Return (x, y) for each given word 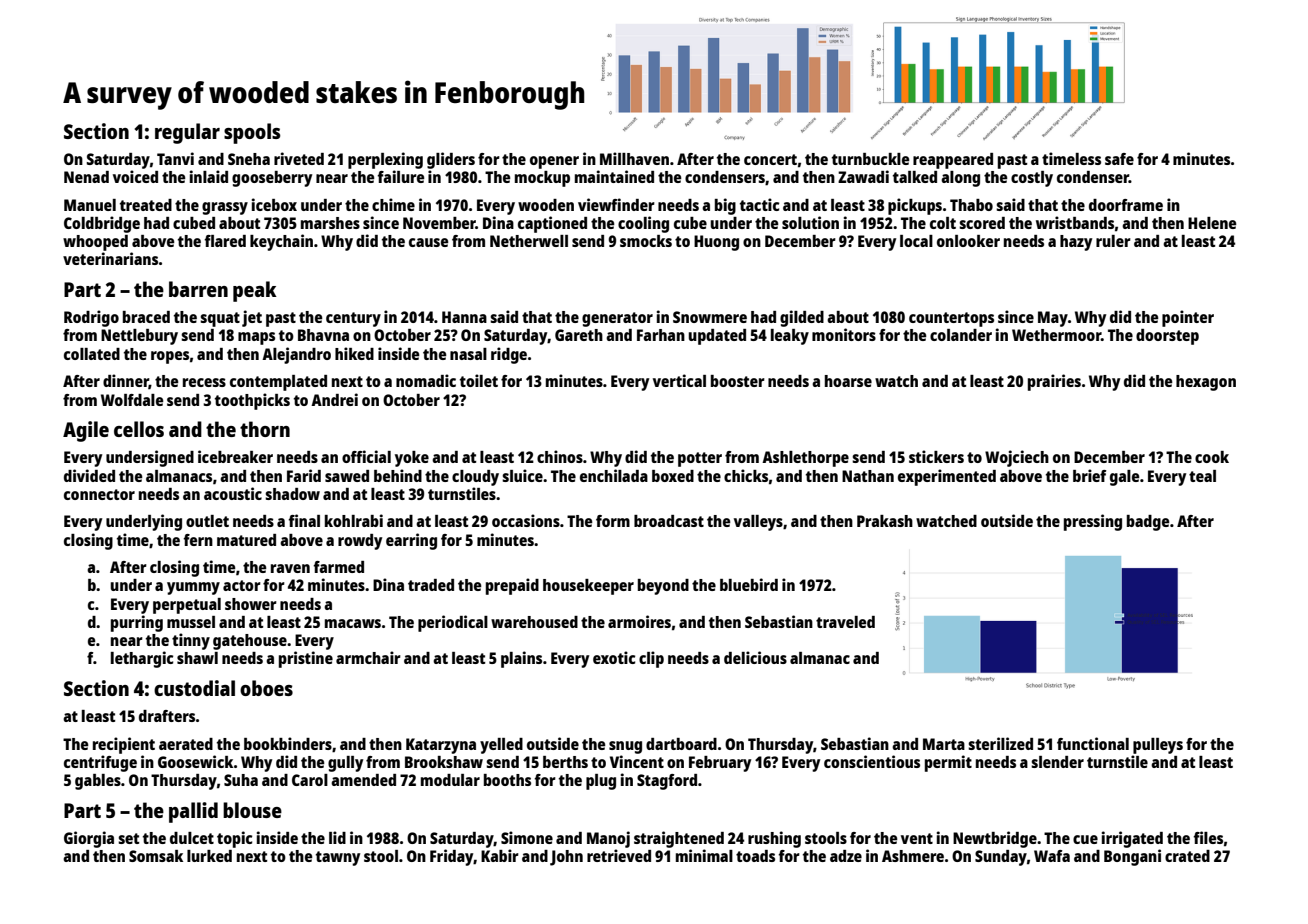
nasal (468, 354)
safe (1119, 159)
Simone (527, 837)
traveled (845, 622)
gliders (451, 160)
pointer (1188, 318)
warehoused (534, 622)
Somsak (156, 856)
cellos (139, 429)
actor (242, 585)
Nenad (86, 177)
